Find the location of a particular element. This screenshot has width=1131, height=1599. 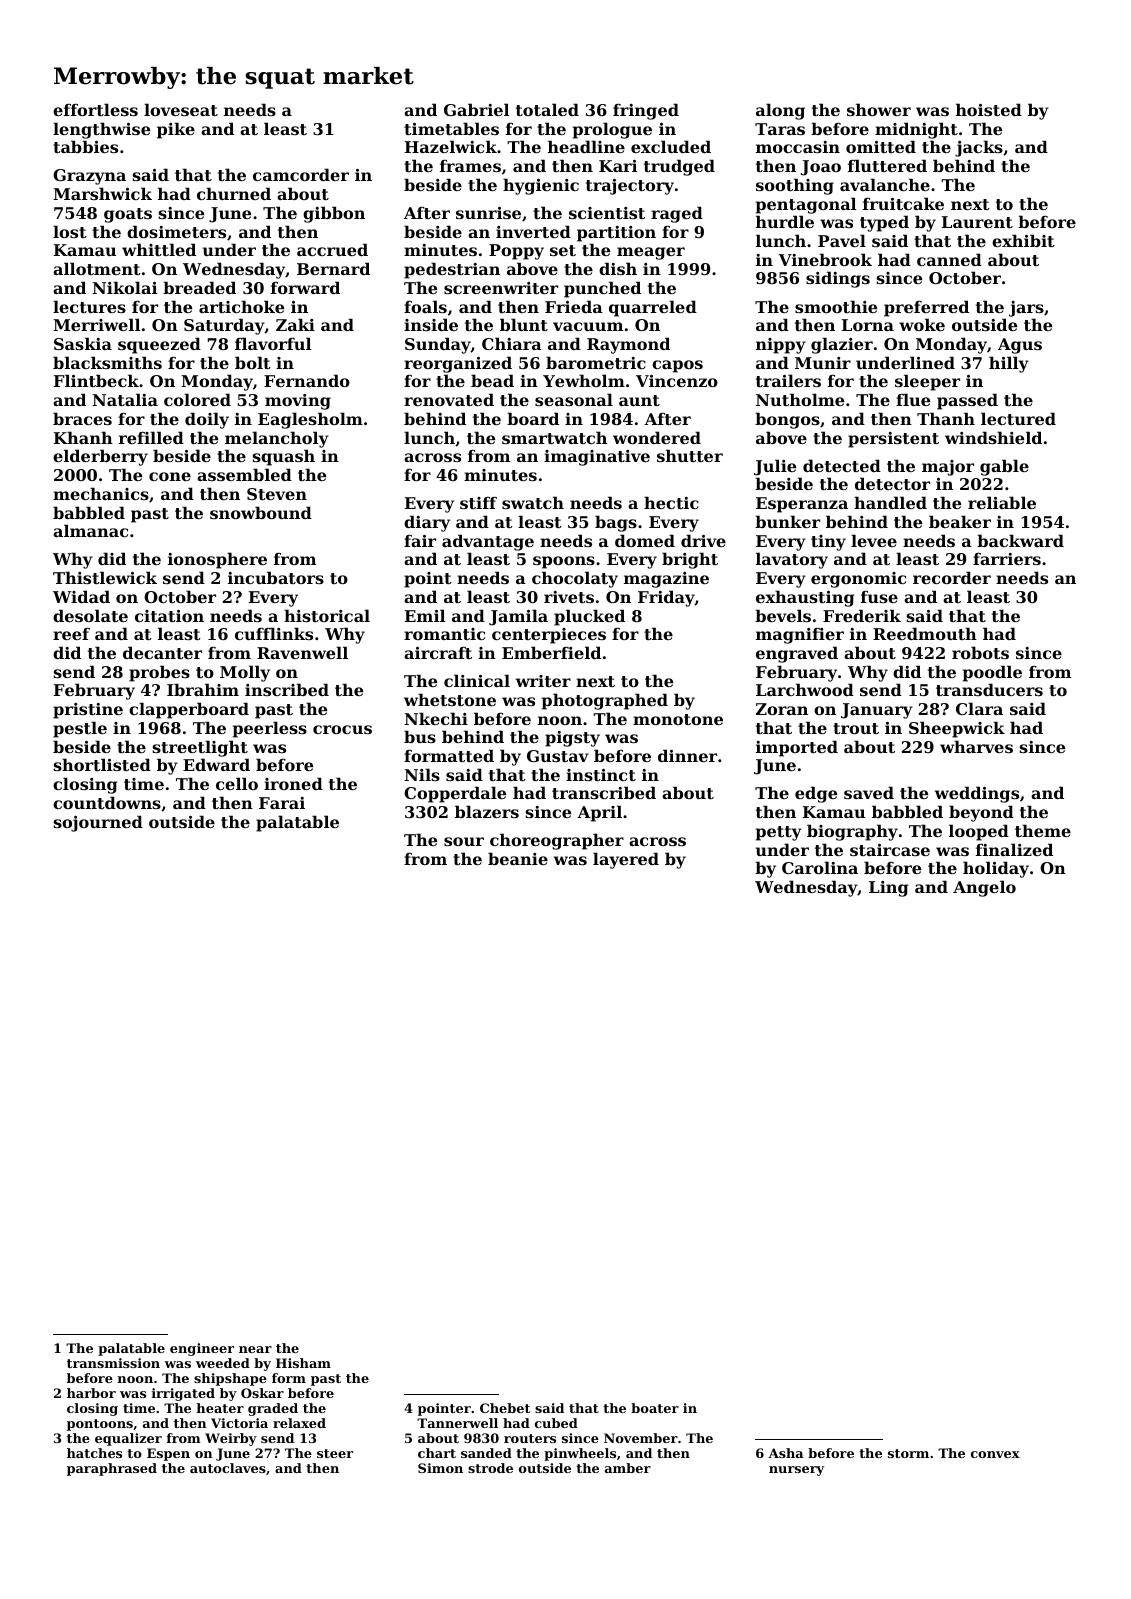

sunrise is located at coordinates (488, 213).
